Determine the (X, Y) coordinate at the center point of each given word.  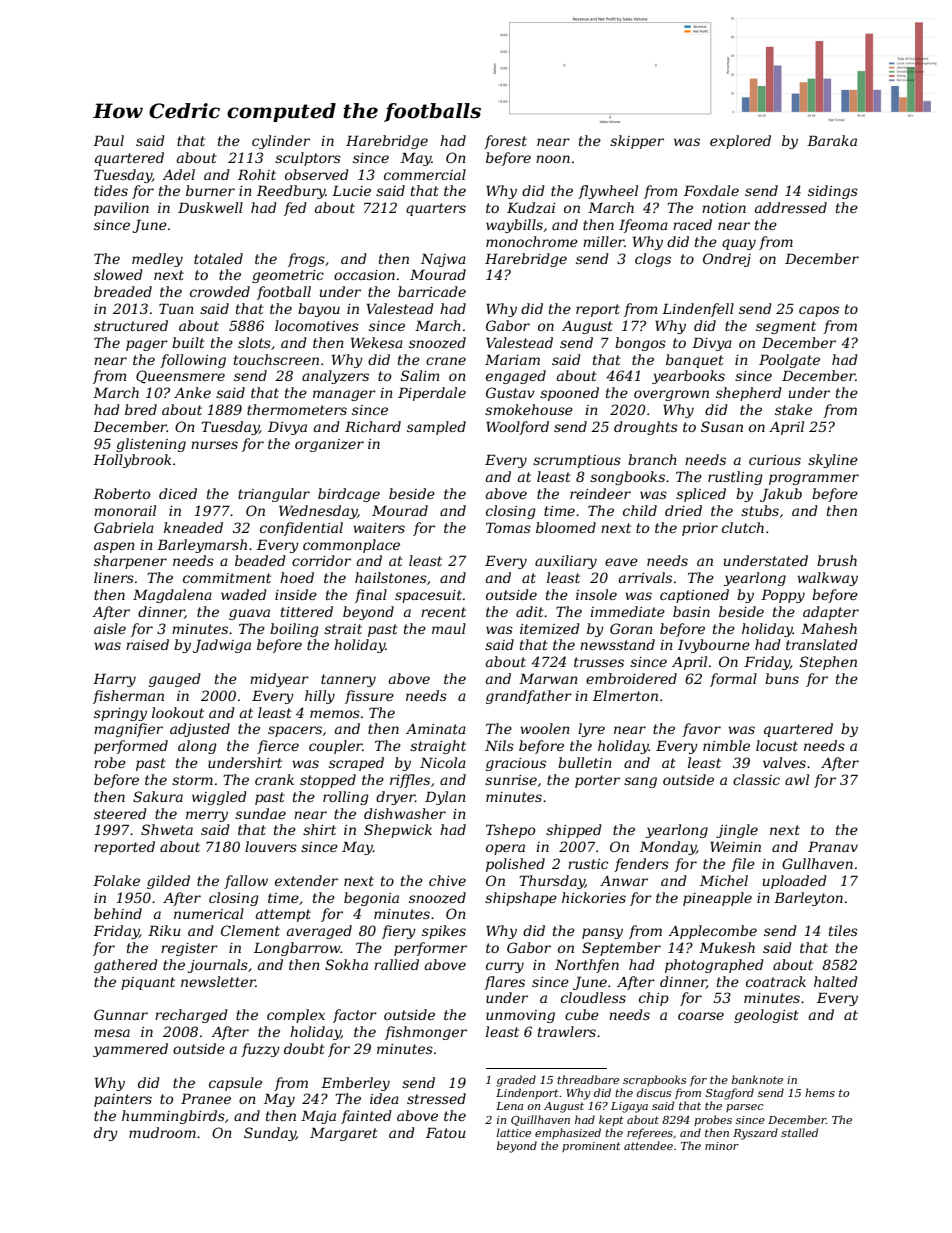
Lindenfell (698, 310)
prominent (591, 1147)
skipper (637, 142)
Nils (499, 745)
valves (784, 762)
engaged (516, 377)
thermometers (297, 409)
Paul (108, 140)
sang (640, 782)
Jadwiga (222, 646)
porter (597, 781)
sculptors (308, 159)
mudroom (162, 1132)
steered (120, 813)
